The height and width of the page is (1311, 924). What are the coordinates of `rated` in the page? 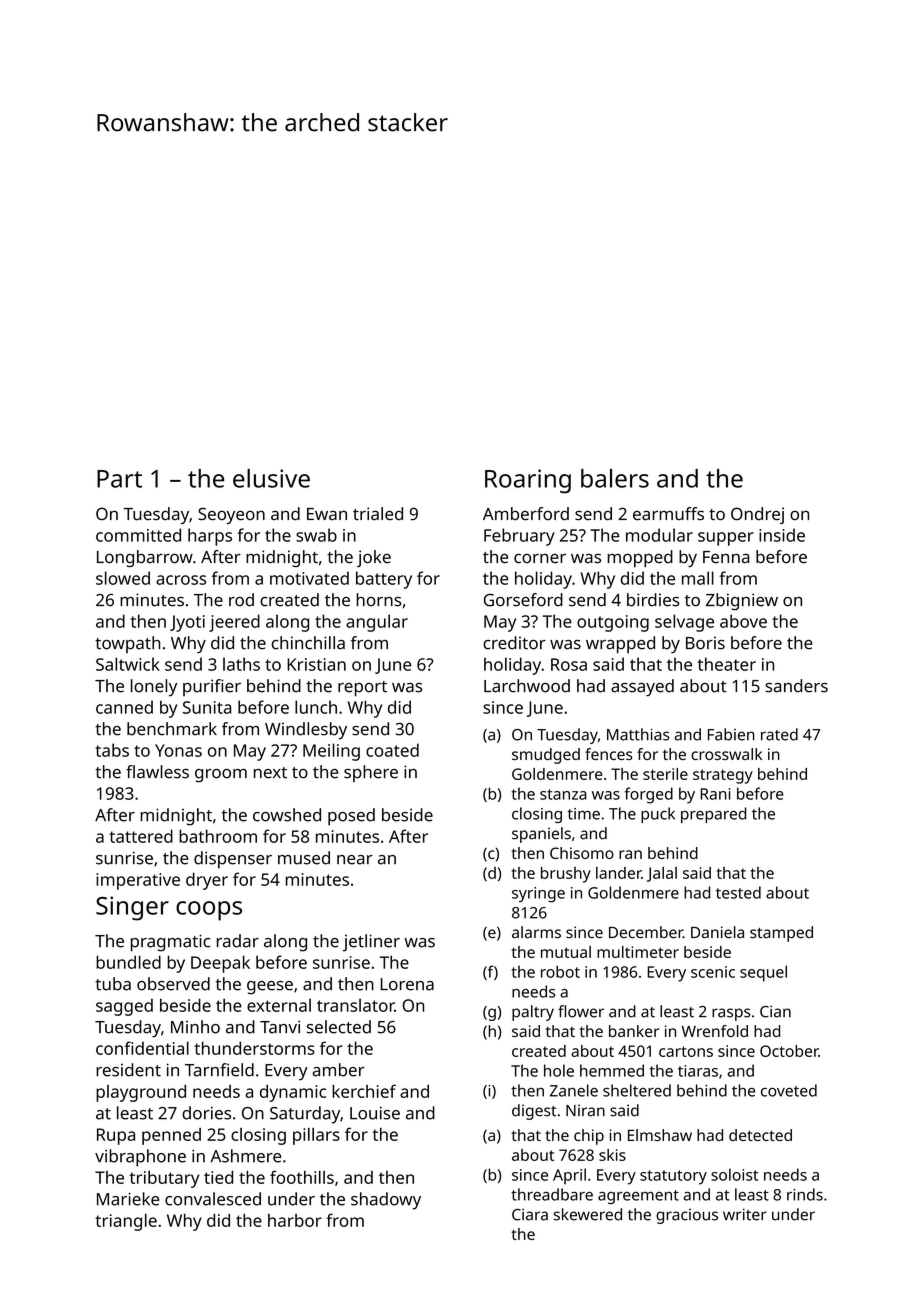 It's located at (779, 734).
